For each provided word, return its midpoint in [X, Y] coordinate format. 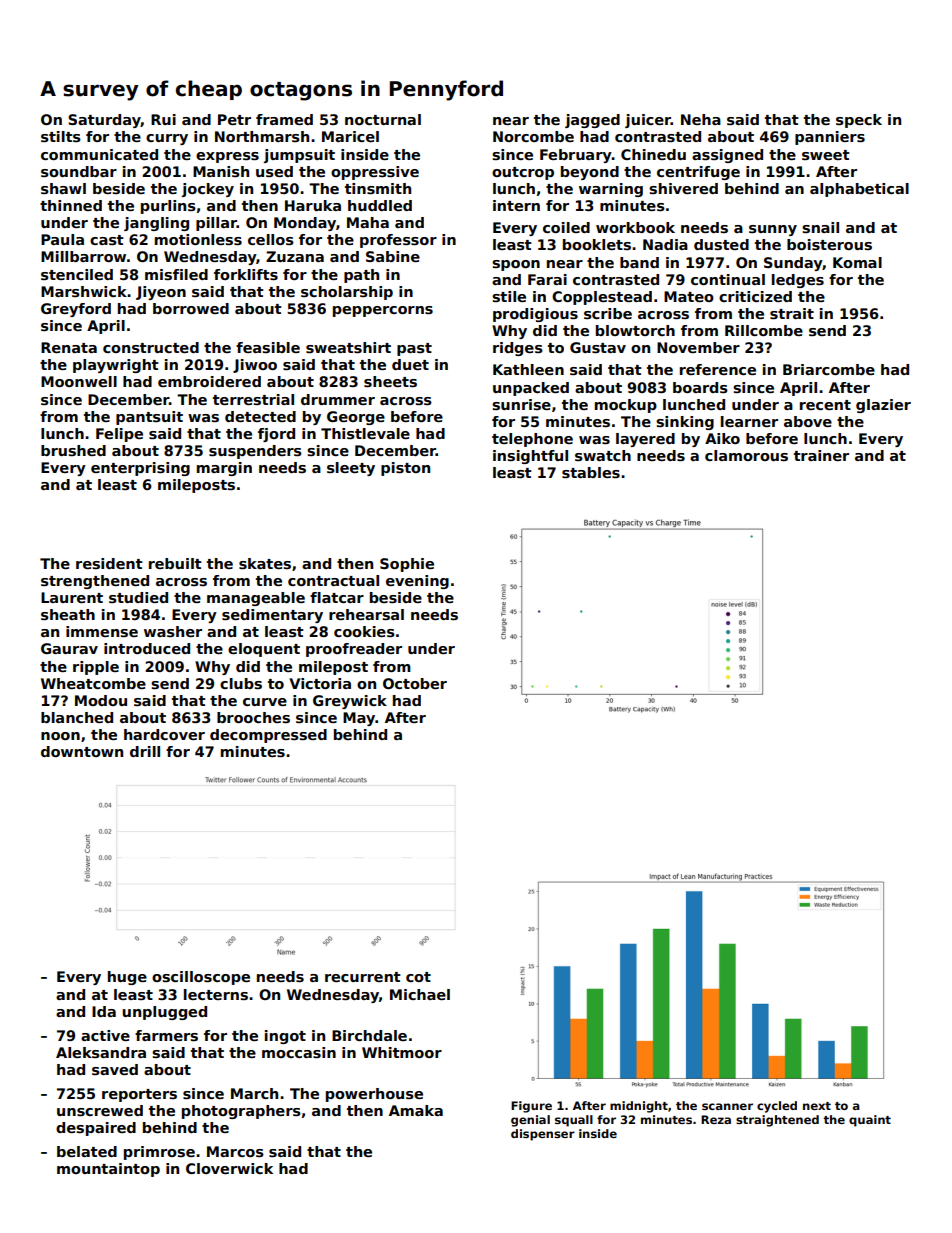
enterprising [140, 469]
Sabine [393, 256]
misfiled [176, 274]
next [817, 1106]
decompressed [268, 736]
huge [127, 978]
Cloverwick [229, 1168]
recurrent [363, 977]
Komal [857, 262]
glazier [883, 406]
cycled [777, 1107]
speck [859, 121]
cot [418, 977]
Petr [234, 119]
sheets [390, 381]
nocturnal [383, 119]
